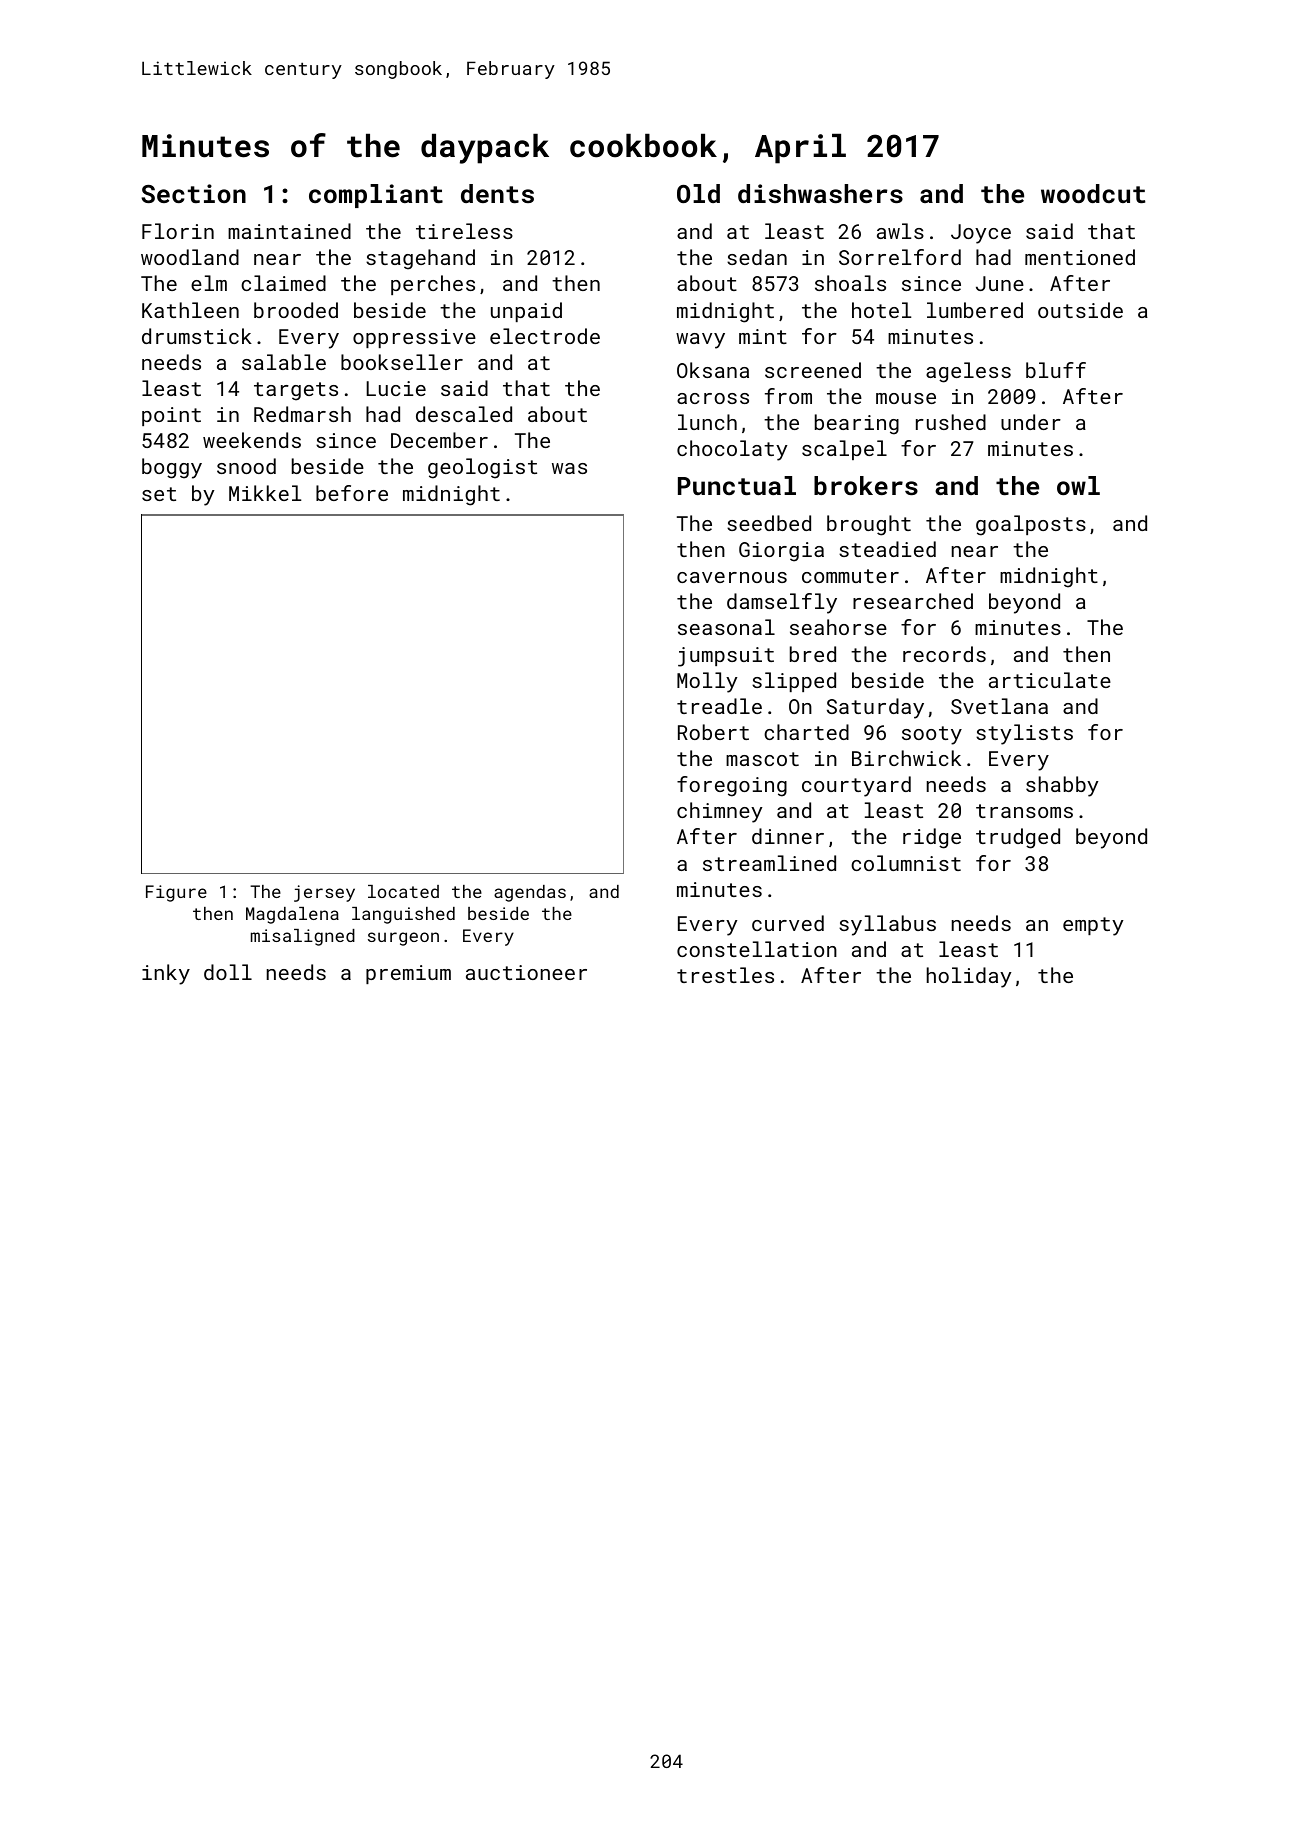  Describe the element at coordinates (713, 732) in the screenshot. I see `Robert` at that location.
